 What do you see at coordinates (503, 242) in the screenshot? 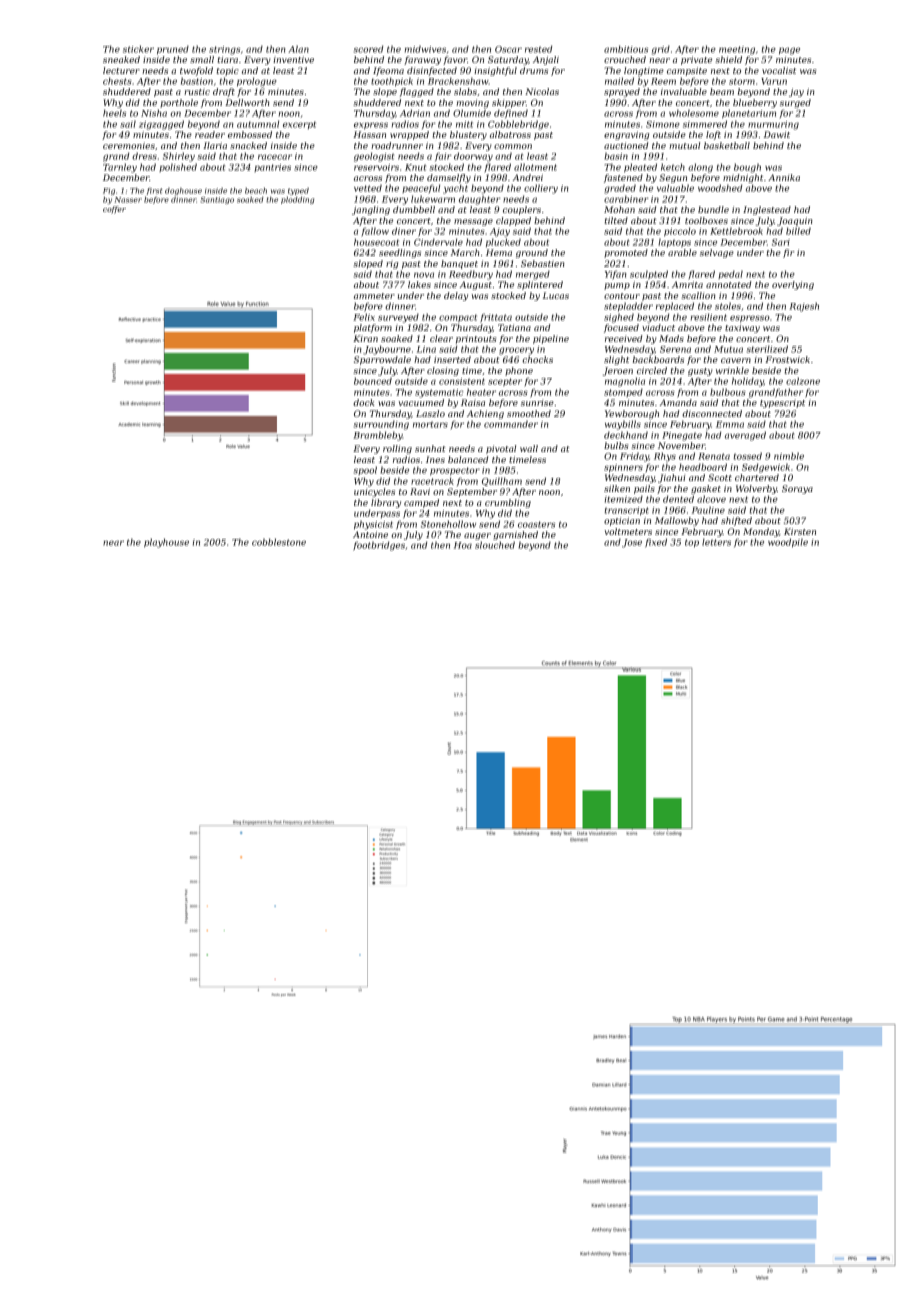
I see `plucked` at bounding box center [503, 242].
